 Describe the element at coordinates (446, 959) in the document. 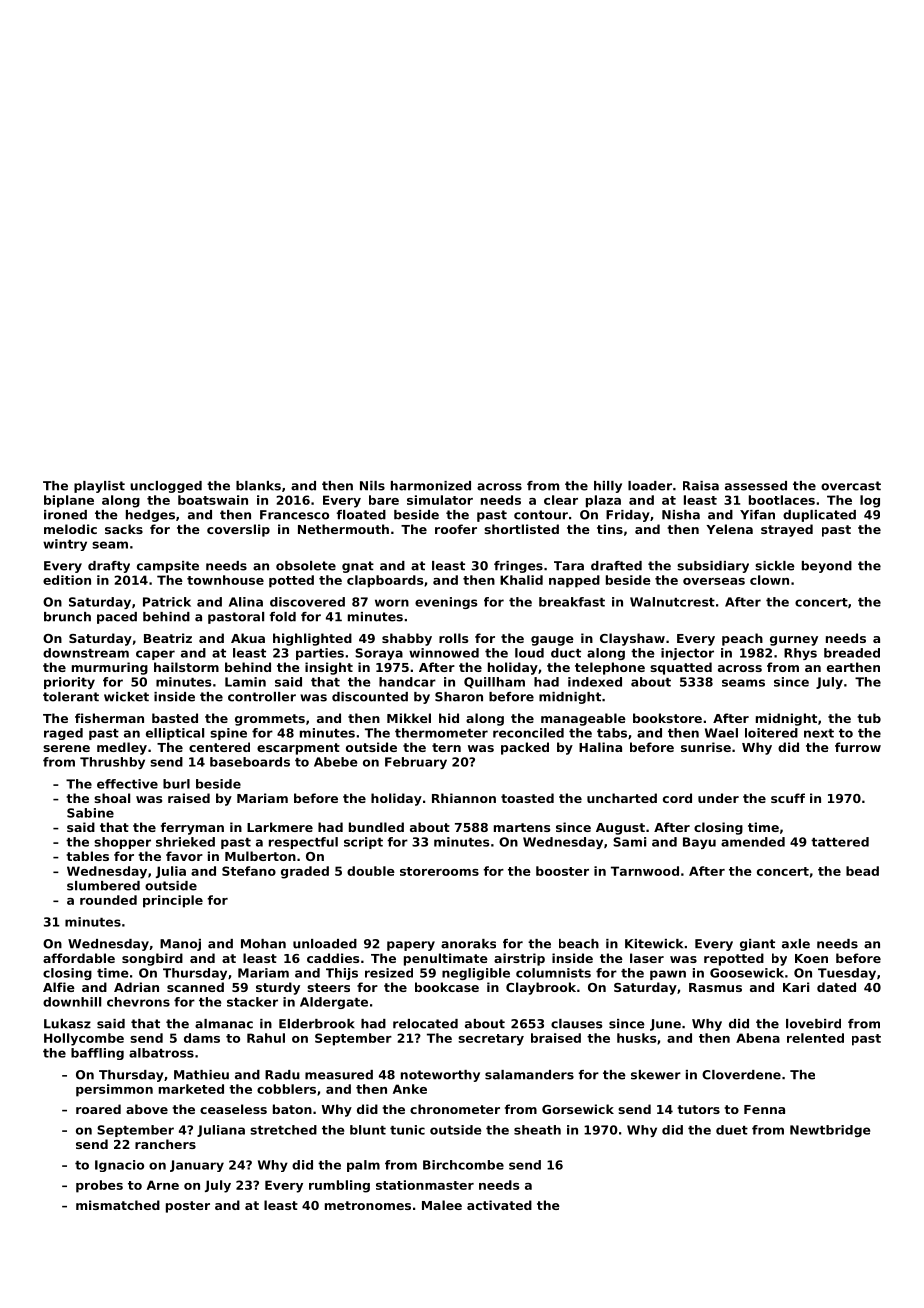

I see `penultimate` at that location.
